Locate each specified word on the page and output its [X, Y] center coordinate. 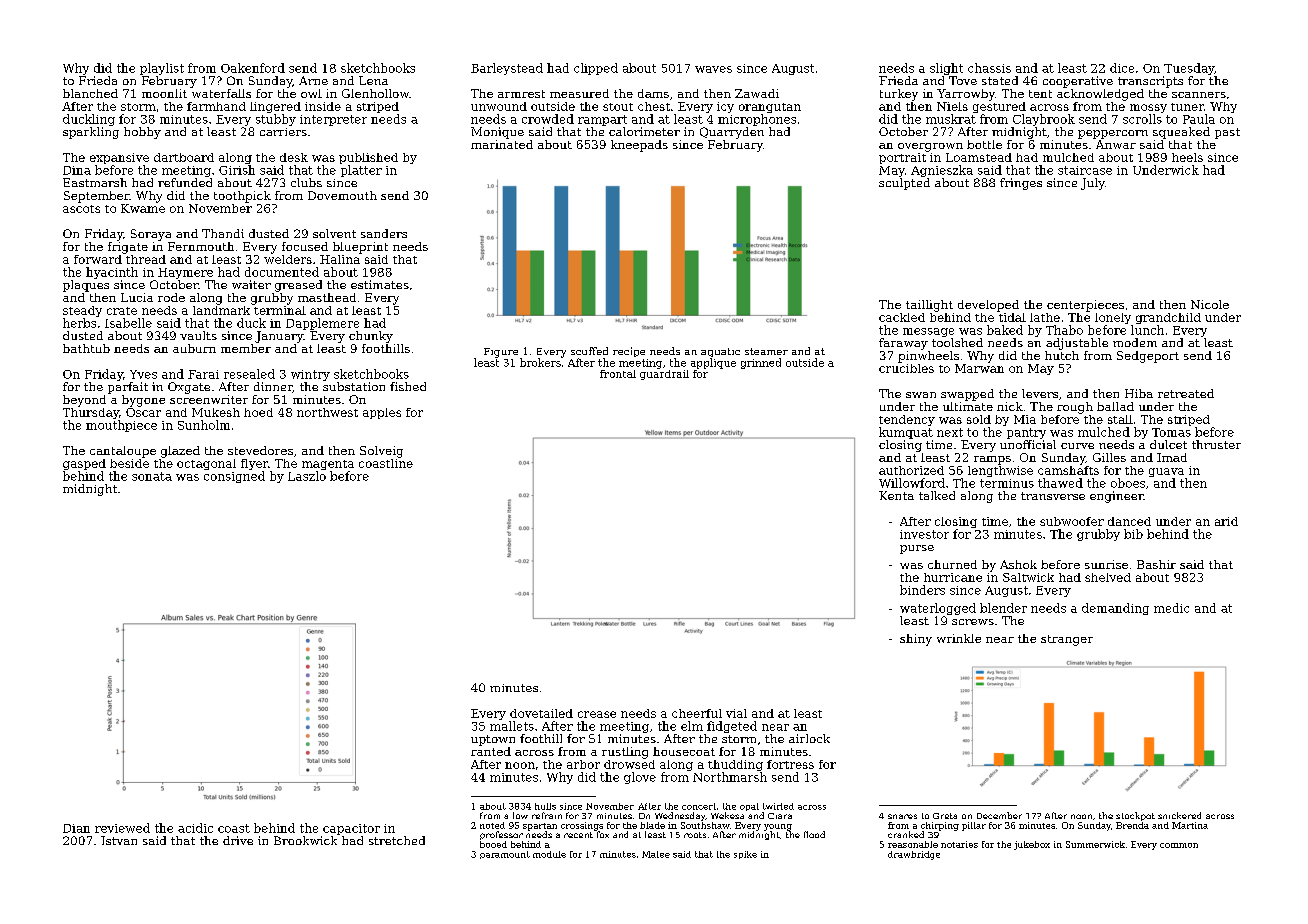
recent [578, 835]
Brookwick [305, 840]
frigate [128, 248]
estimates [380, 284]
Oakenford [253, 68]
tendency [907, 420]
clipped [596, 69]
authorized [911, 470]
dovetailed [541, 713]
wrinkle [959, 638]
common [1179, 845]
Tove [963, 80]
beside [129, 463]
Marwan [979, 368]
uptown [493, 740]
